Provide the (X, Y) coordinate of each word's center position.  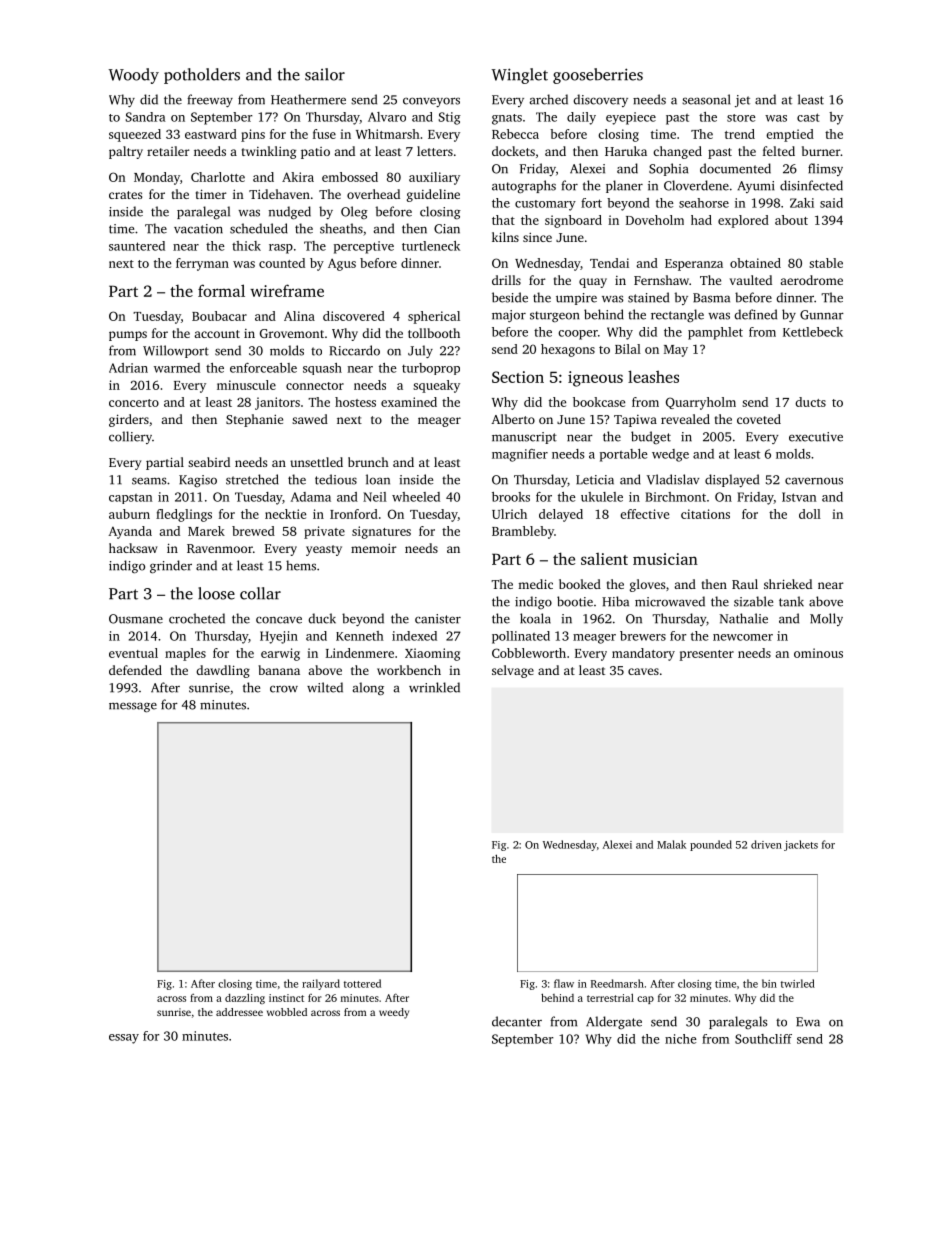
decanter (517, 1021)
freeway (210, 100)
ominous (818, 653)
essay (124, 1039)
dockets (513, 151)
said (831, 203)
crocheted (197, 618)
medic (535, 584)
